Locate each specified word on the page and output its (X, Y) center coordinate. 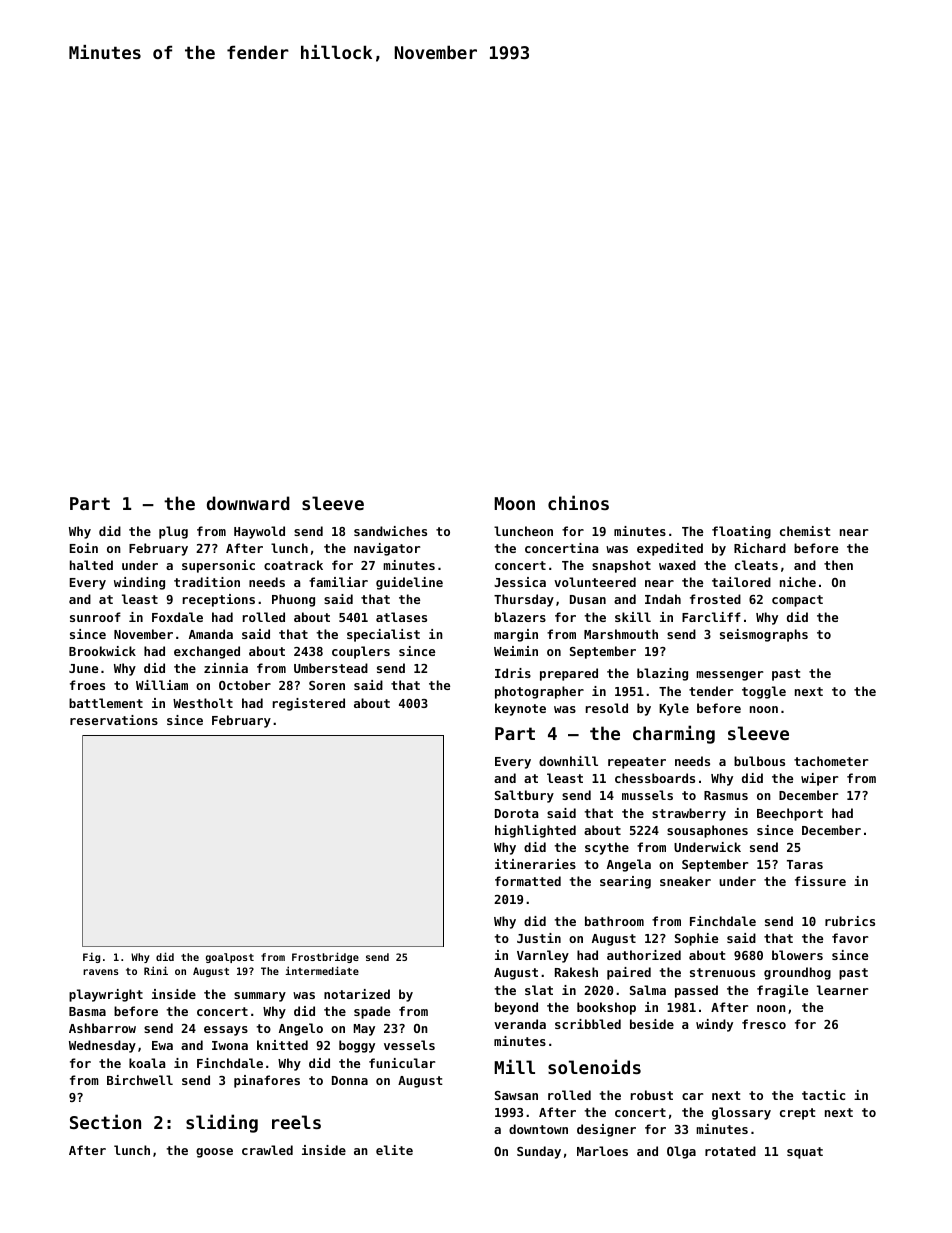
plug (173, 532)
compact (797, 601)
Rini (156, 970)
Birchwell (140, 1080)
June (83, 668)
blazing (662, 674)
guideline (409, 583)
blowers (797, 955)
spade (372, 1012)
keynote (520, 709)
